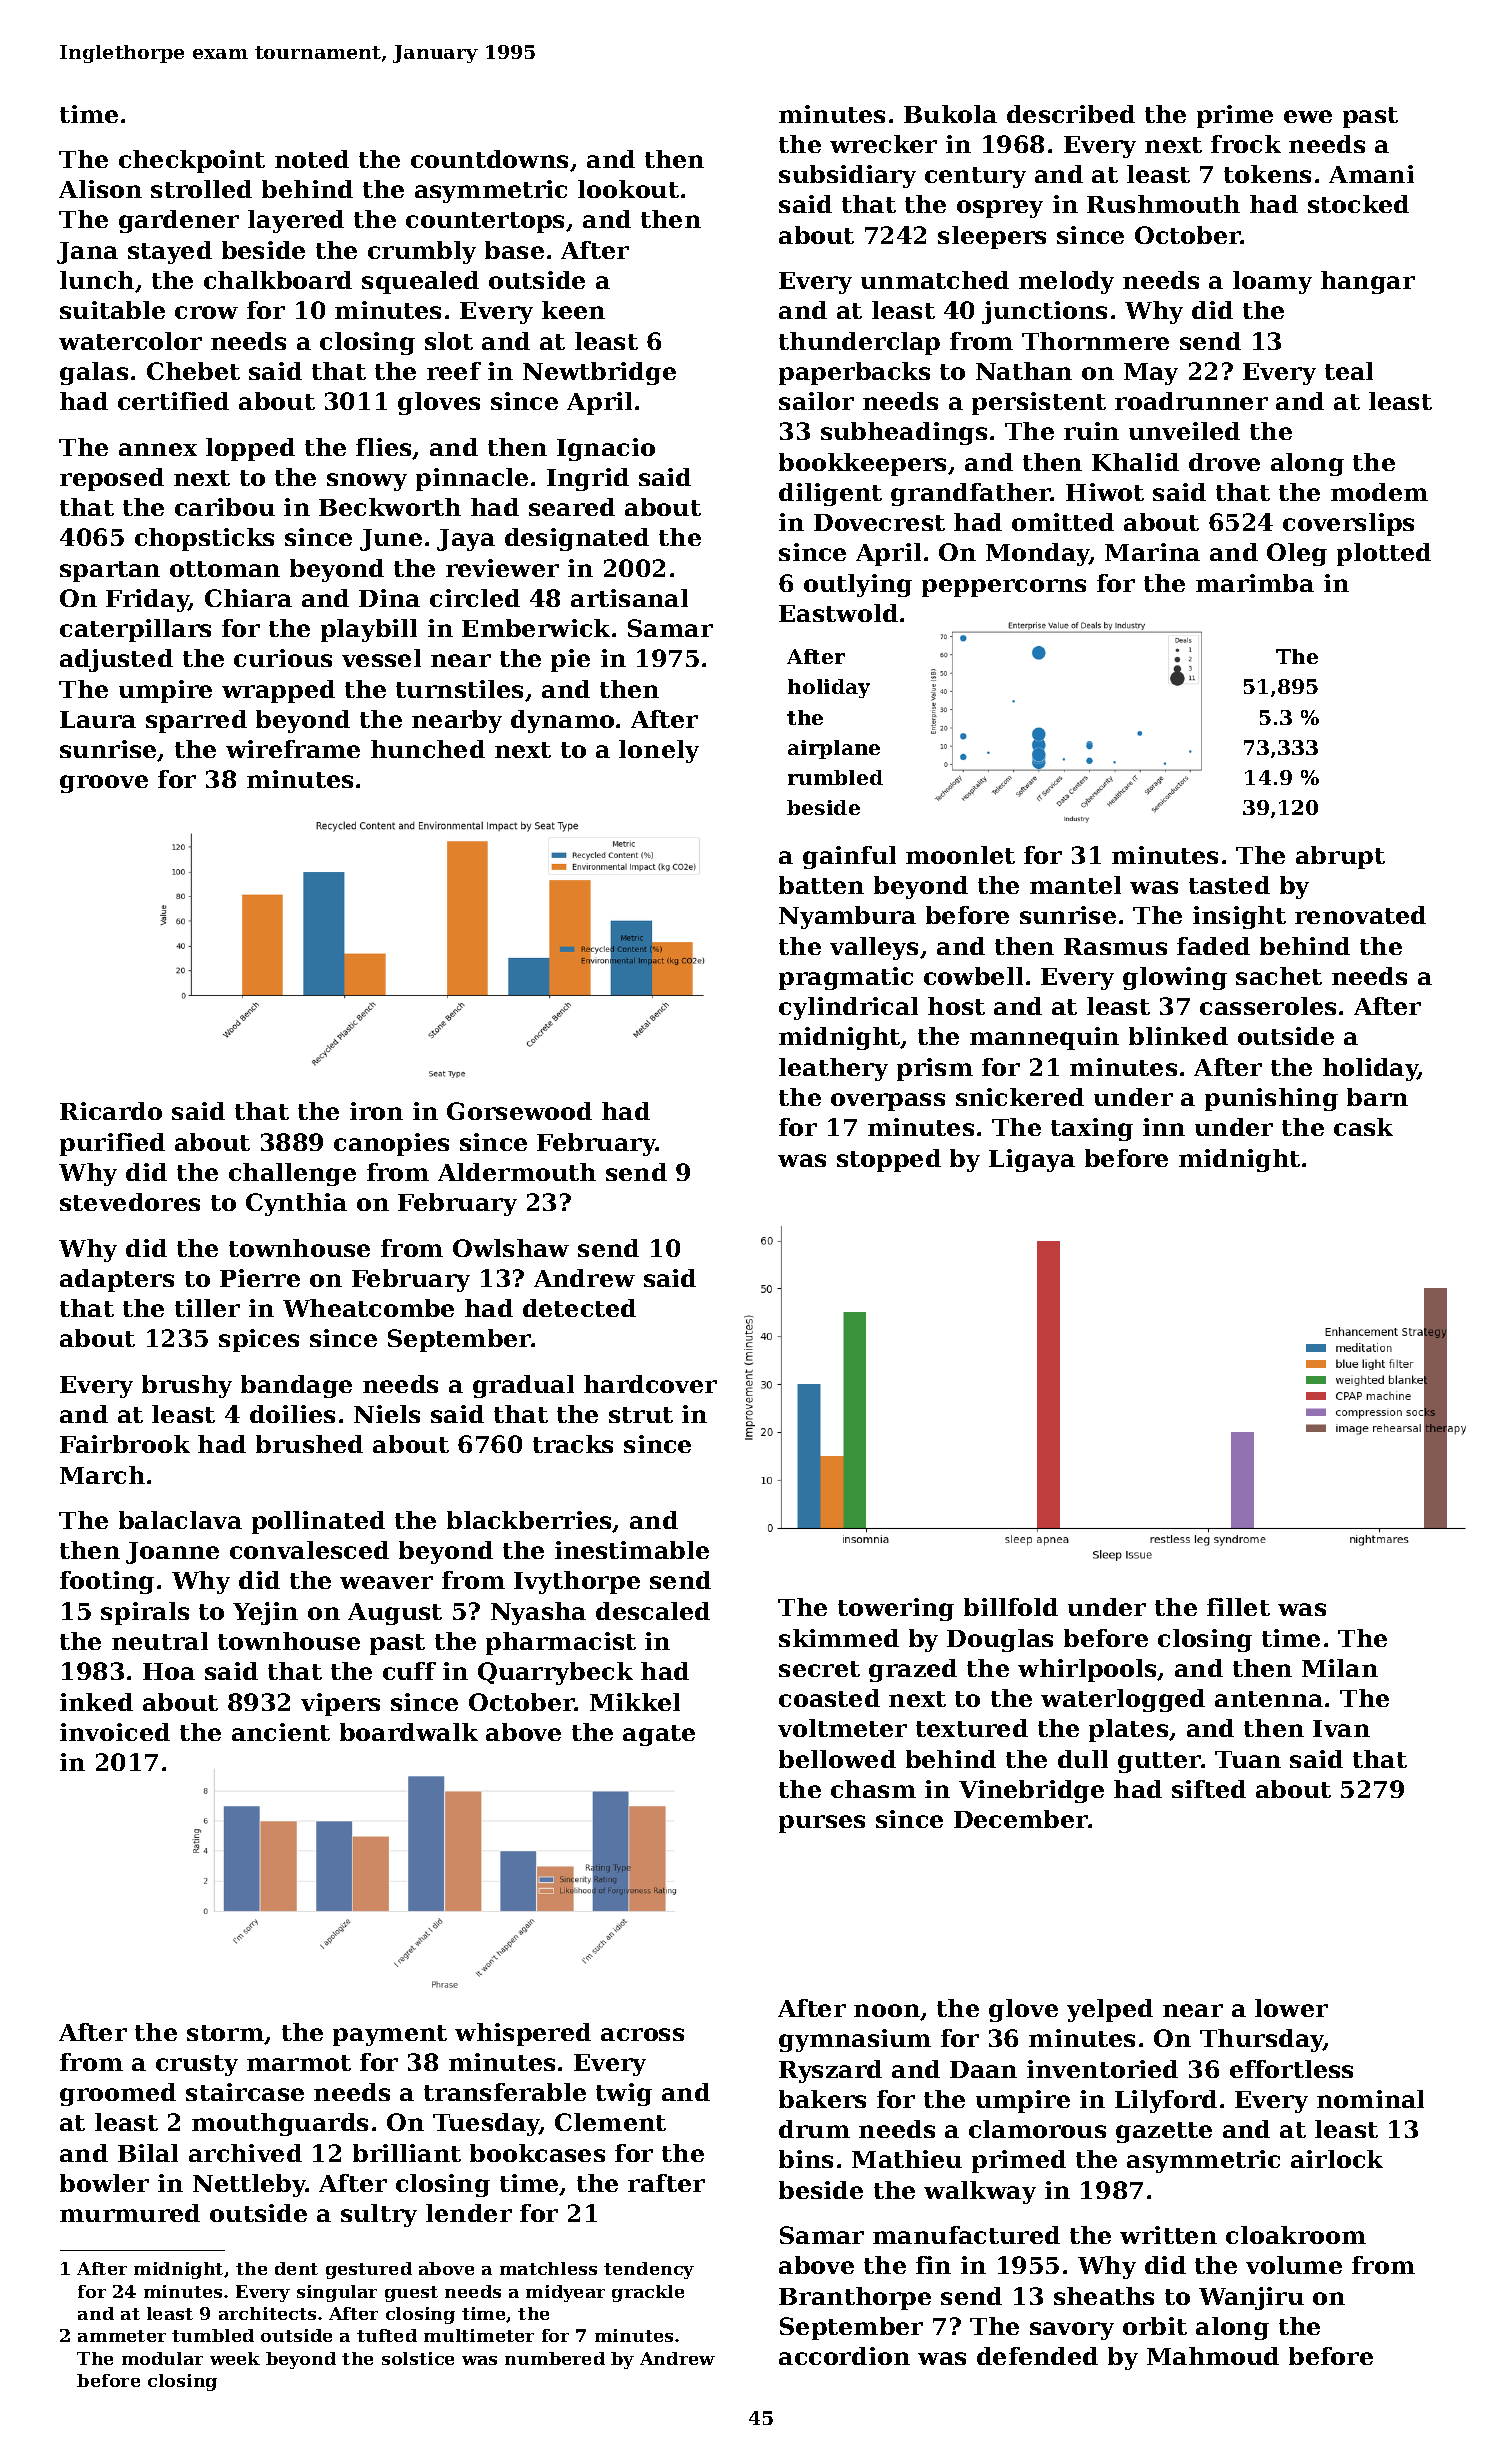 The image size is (1496, 2464). What do you see at coordinates (628, 189) in the screenshot?
I see `lookout` at bounding box center [628, 189].
